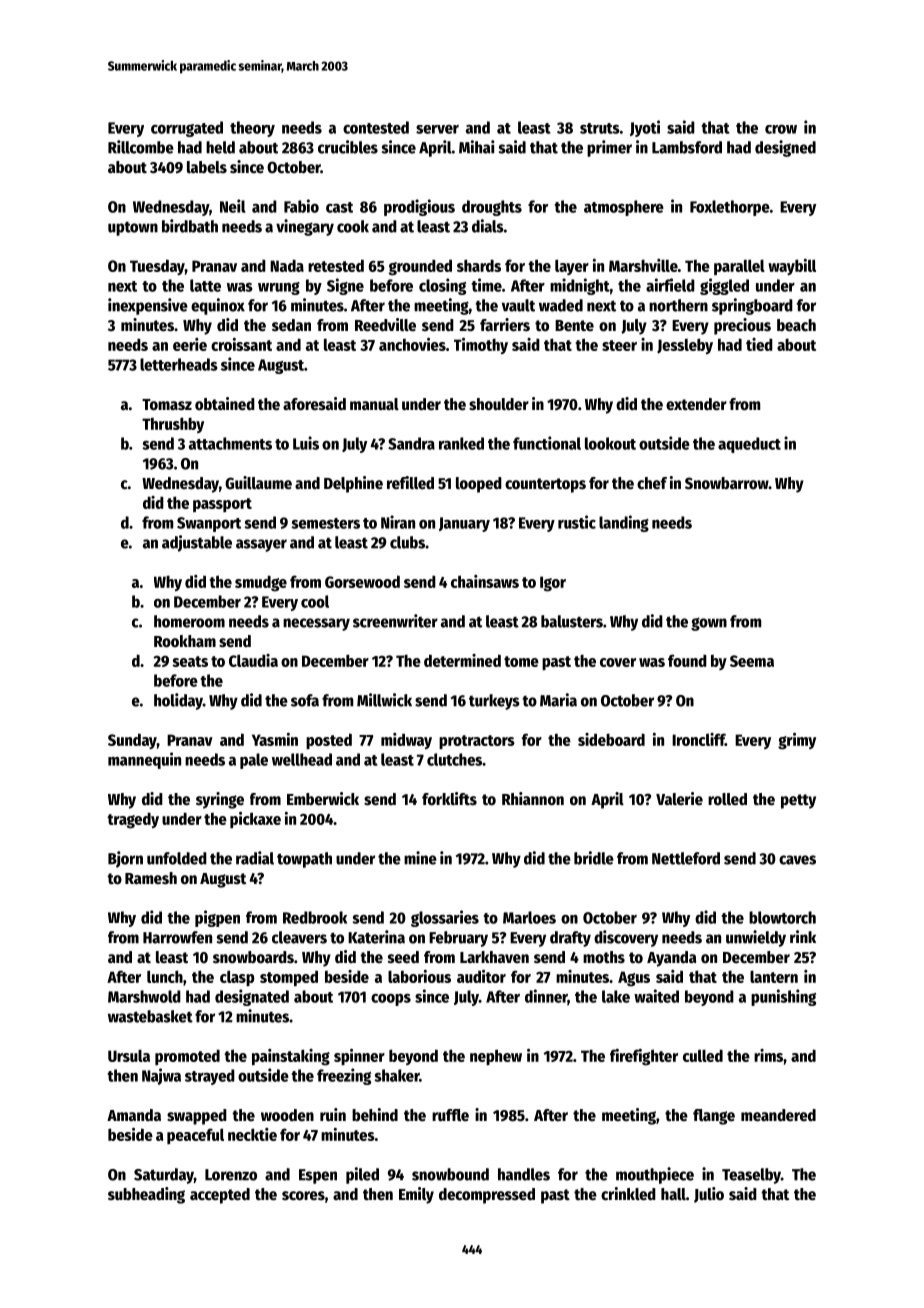 The height and width of the page is (1308, 924). Describe the element at coordinates (151, 878) in the page. I see `Ramesh` at that location.
